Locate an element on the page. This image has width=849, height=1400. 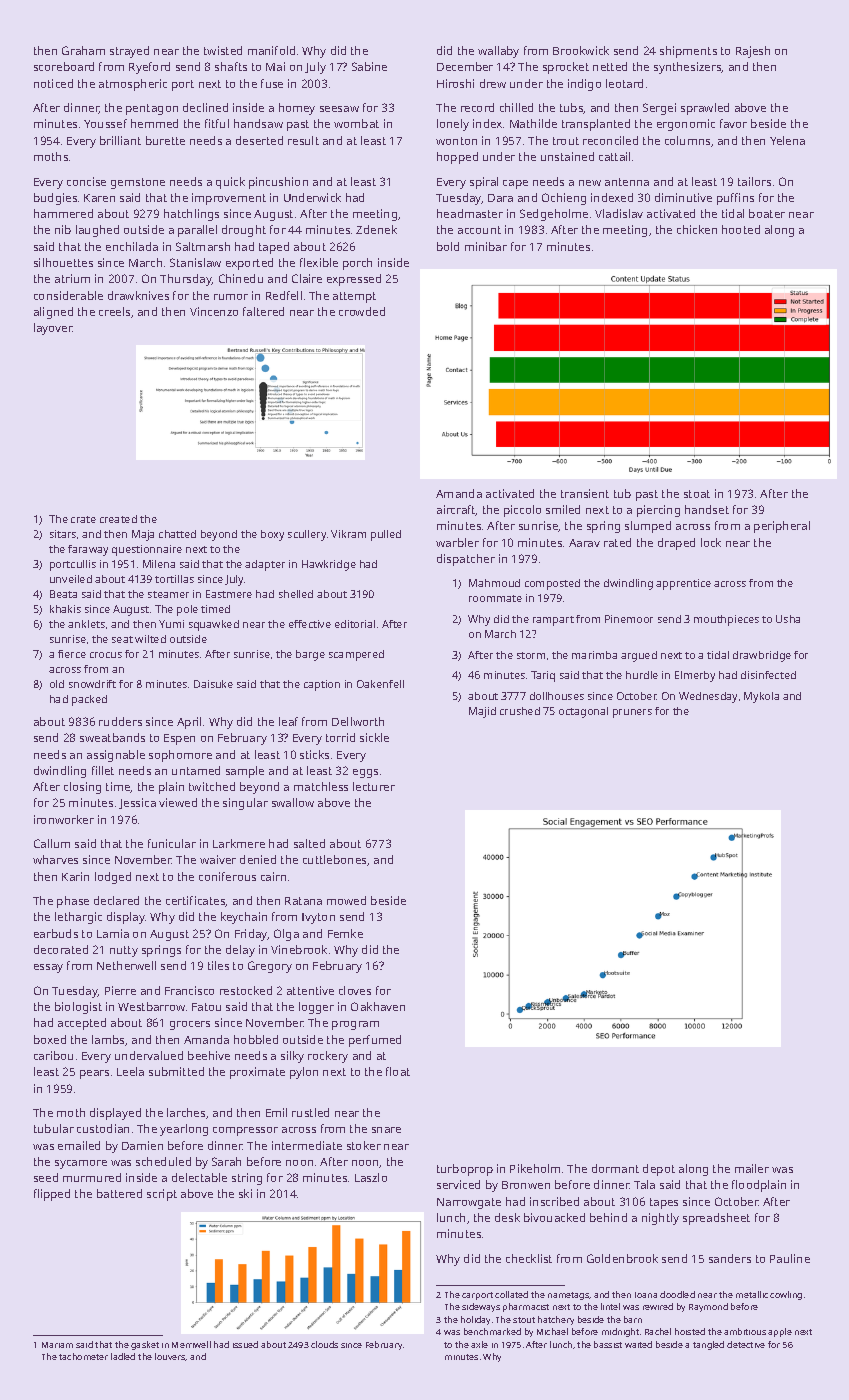
Pierre is located at coordinates (120, 990).
